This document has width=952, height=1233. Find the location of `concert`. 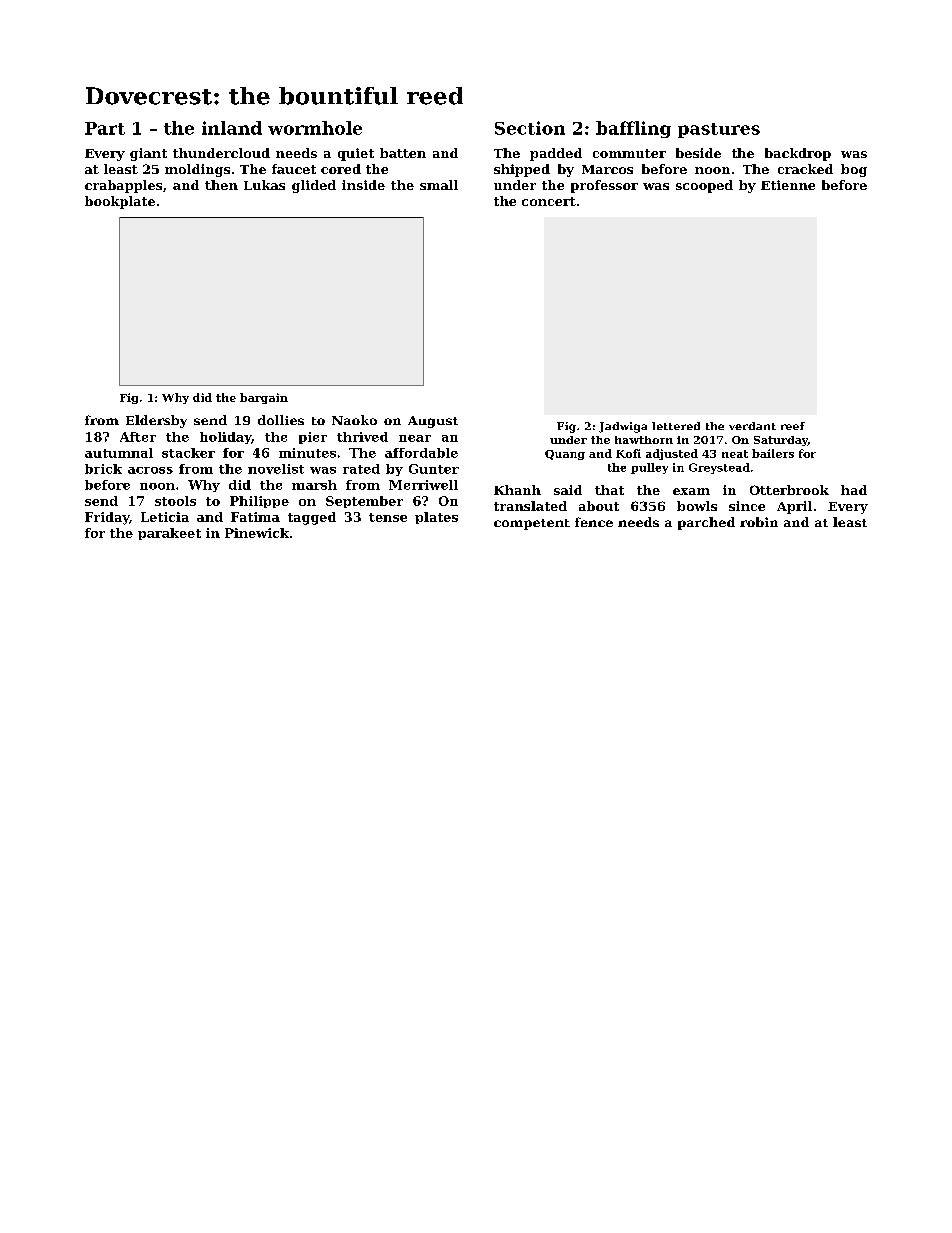

concert is located at coordinates (549, 201).
